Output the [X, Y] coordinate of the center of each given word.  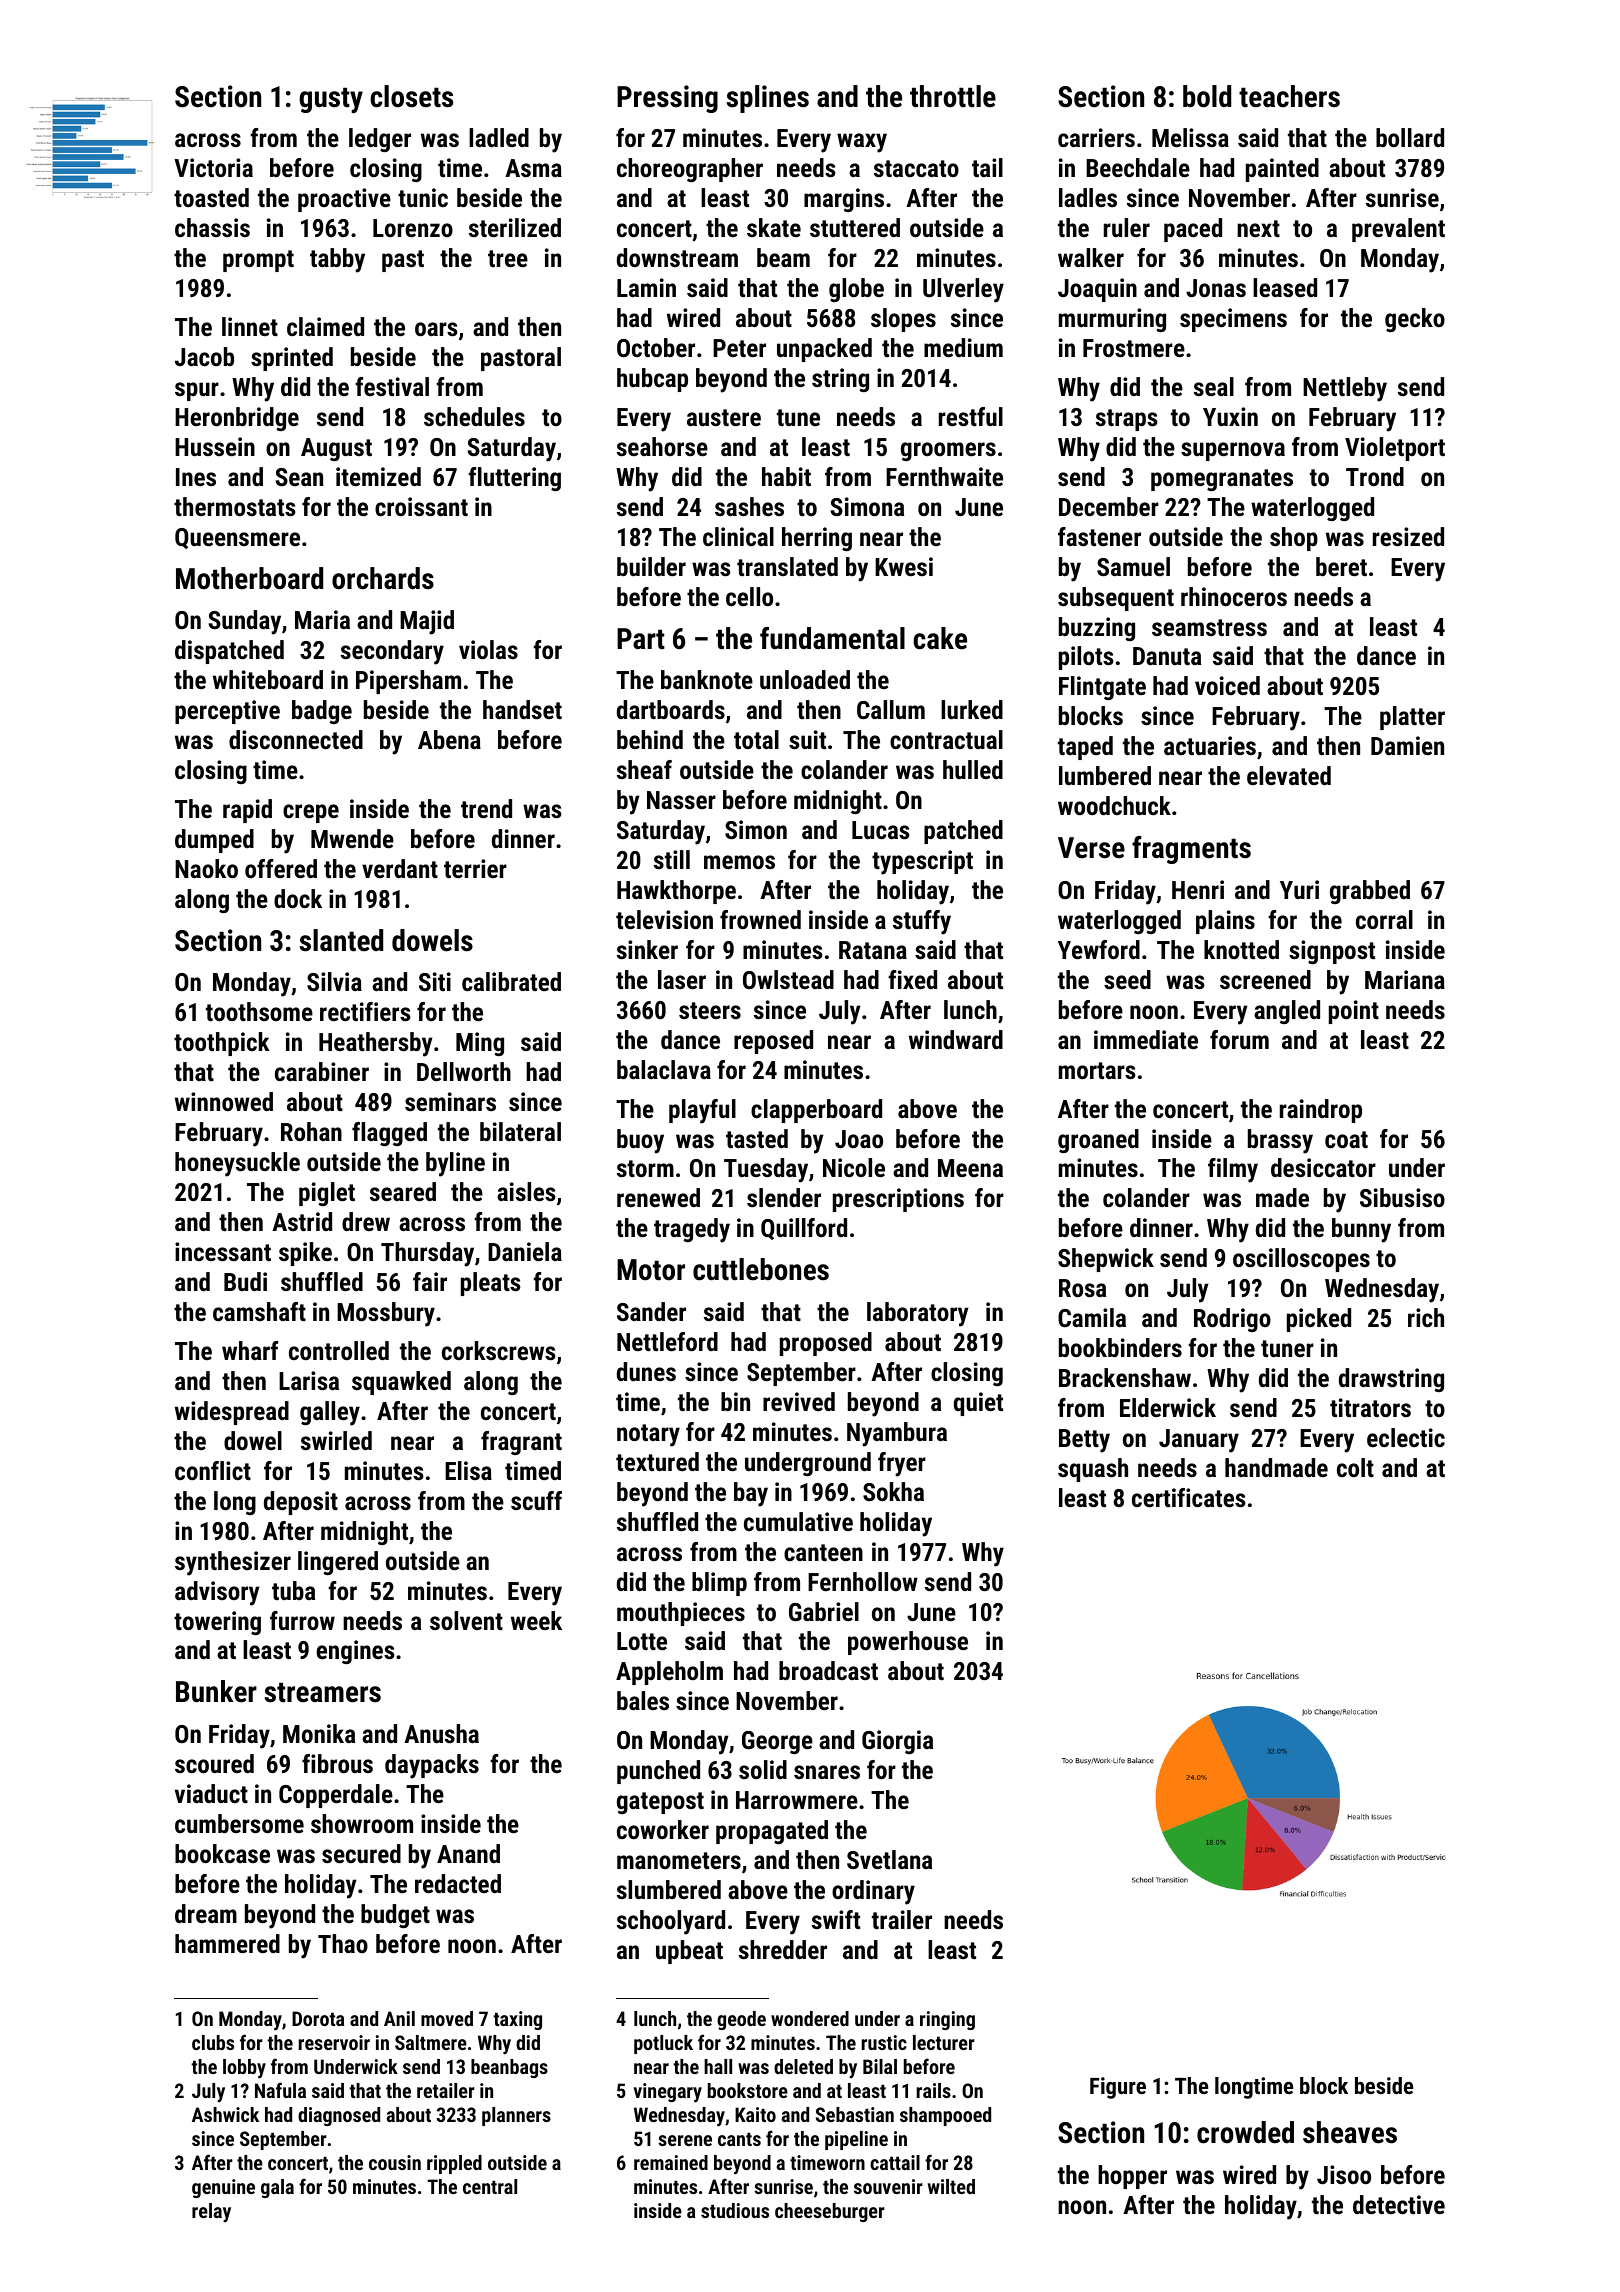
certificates [1189, 1497]
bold [1207, 96]
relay [211, 2213]
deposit [301, 1503]
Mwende [352, 838]
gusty [331, 100]
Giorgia [897, 1742]
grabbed [1370, 892]
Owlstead [788, 979]
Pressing [667, 99]
